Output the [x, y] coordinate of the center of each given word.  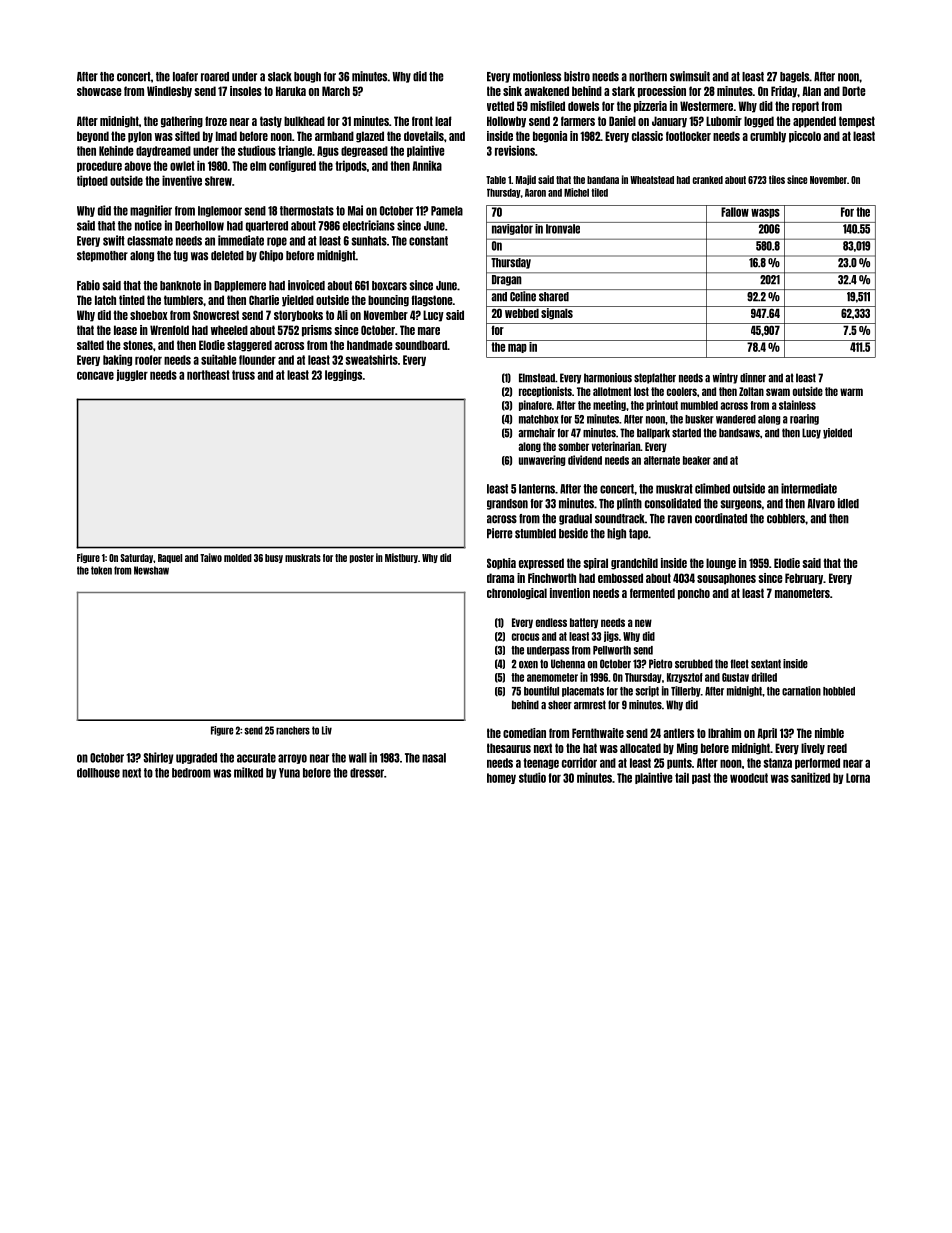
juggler [132, 375]
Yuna [289, 773]
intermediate [809, 488]
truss [243, 375]
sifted [187, 136]
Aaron [535, 193]
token [101, 570]
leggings [343, 375]
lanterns [537, 489]
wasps [765, 213]
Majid [526, 180]
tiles [777, 179]
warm [851, 392]
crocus [526, 637]
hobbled [839, 691]
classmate [150, 241]
